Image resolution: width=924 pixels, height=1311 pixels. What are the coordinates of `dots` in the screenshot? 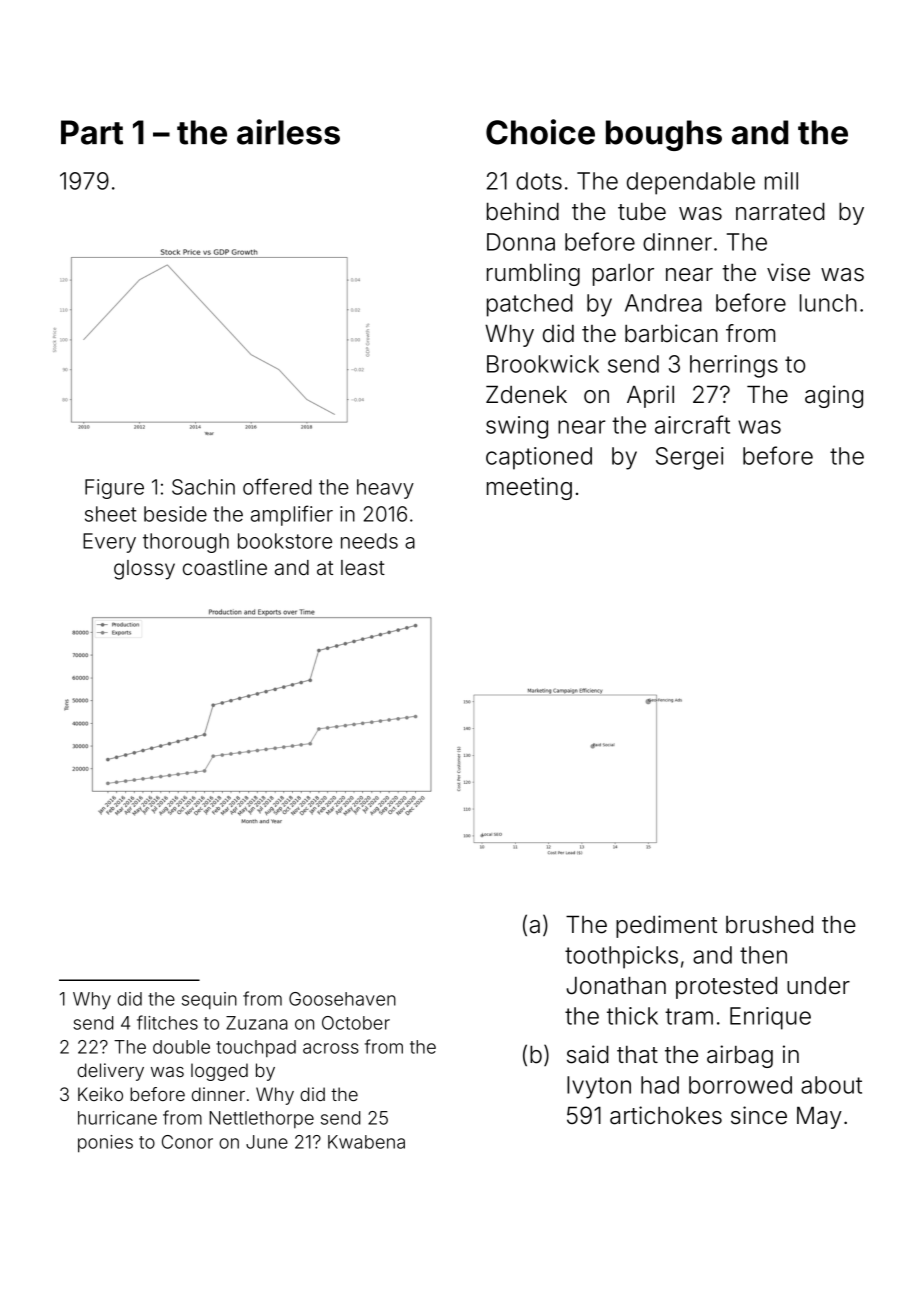 It's located at (539, 181).
